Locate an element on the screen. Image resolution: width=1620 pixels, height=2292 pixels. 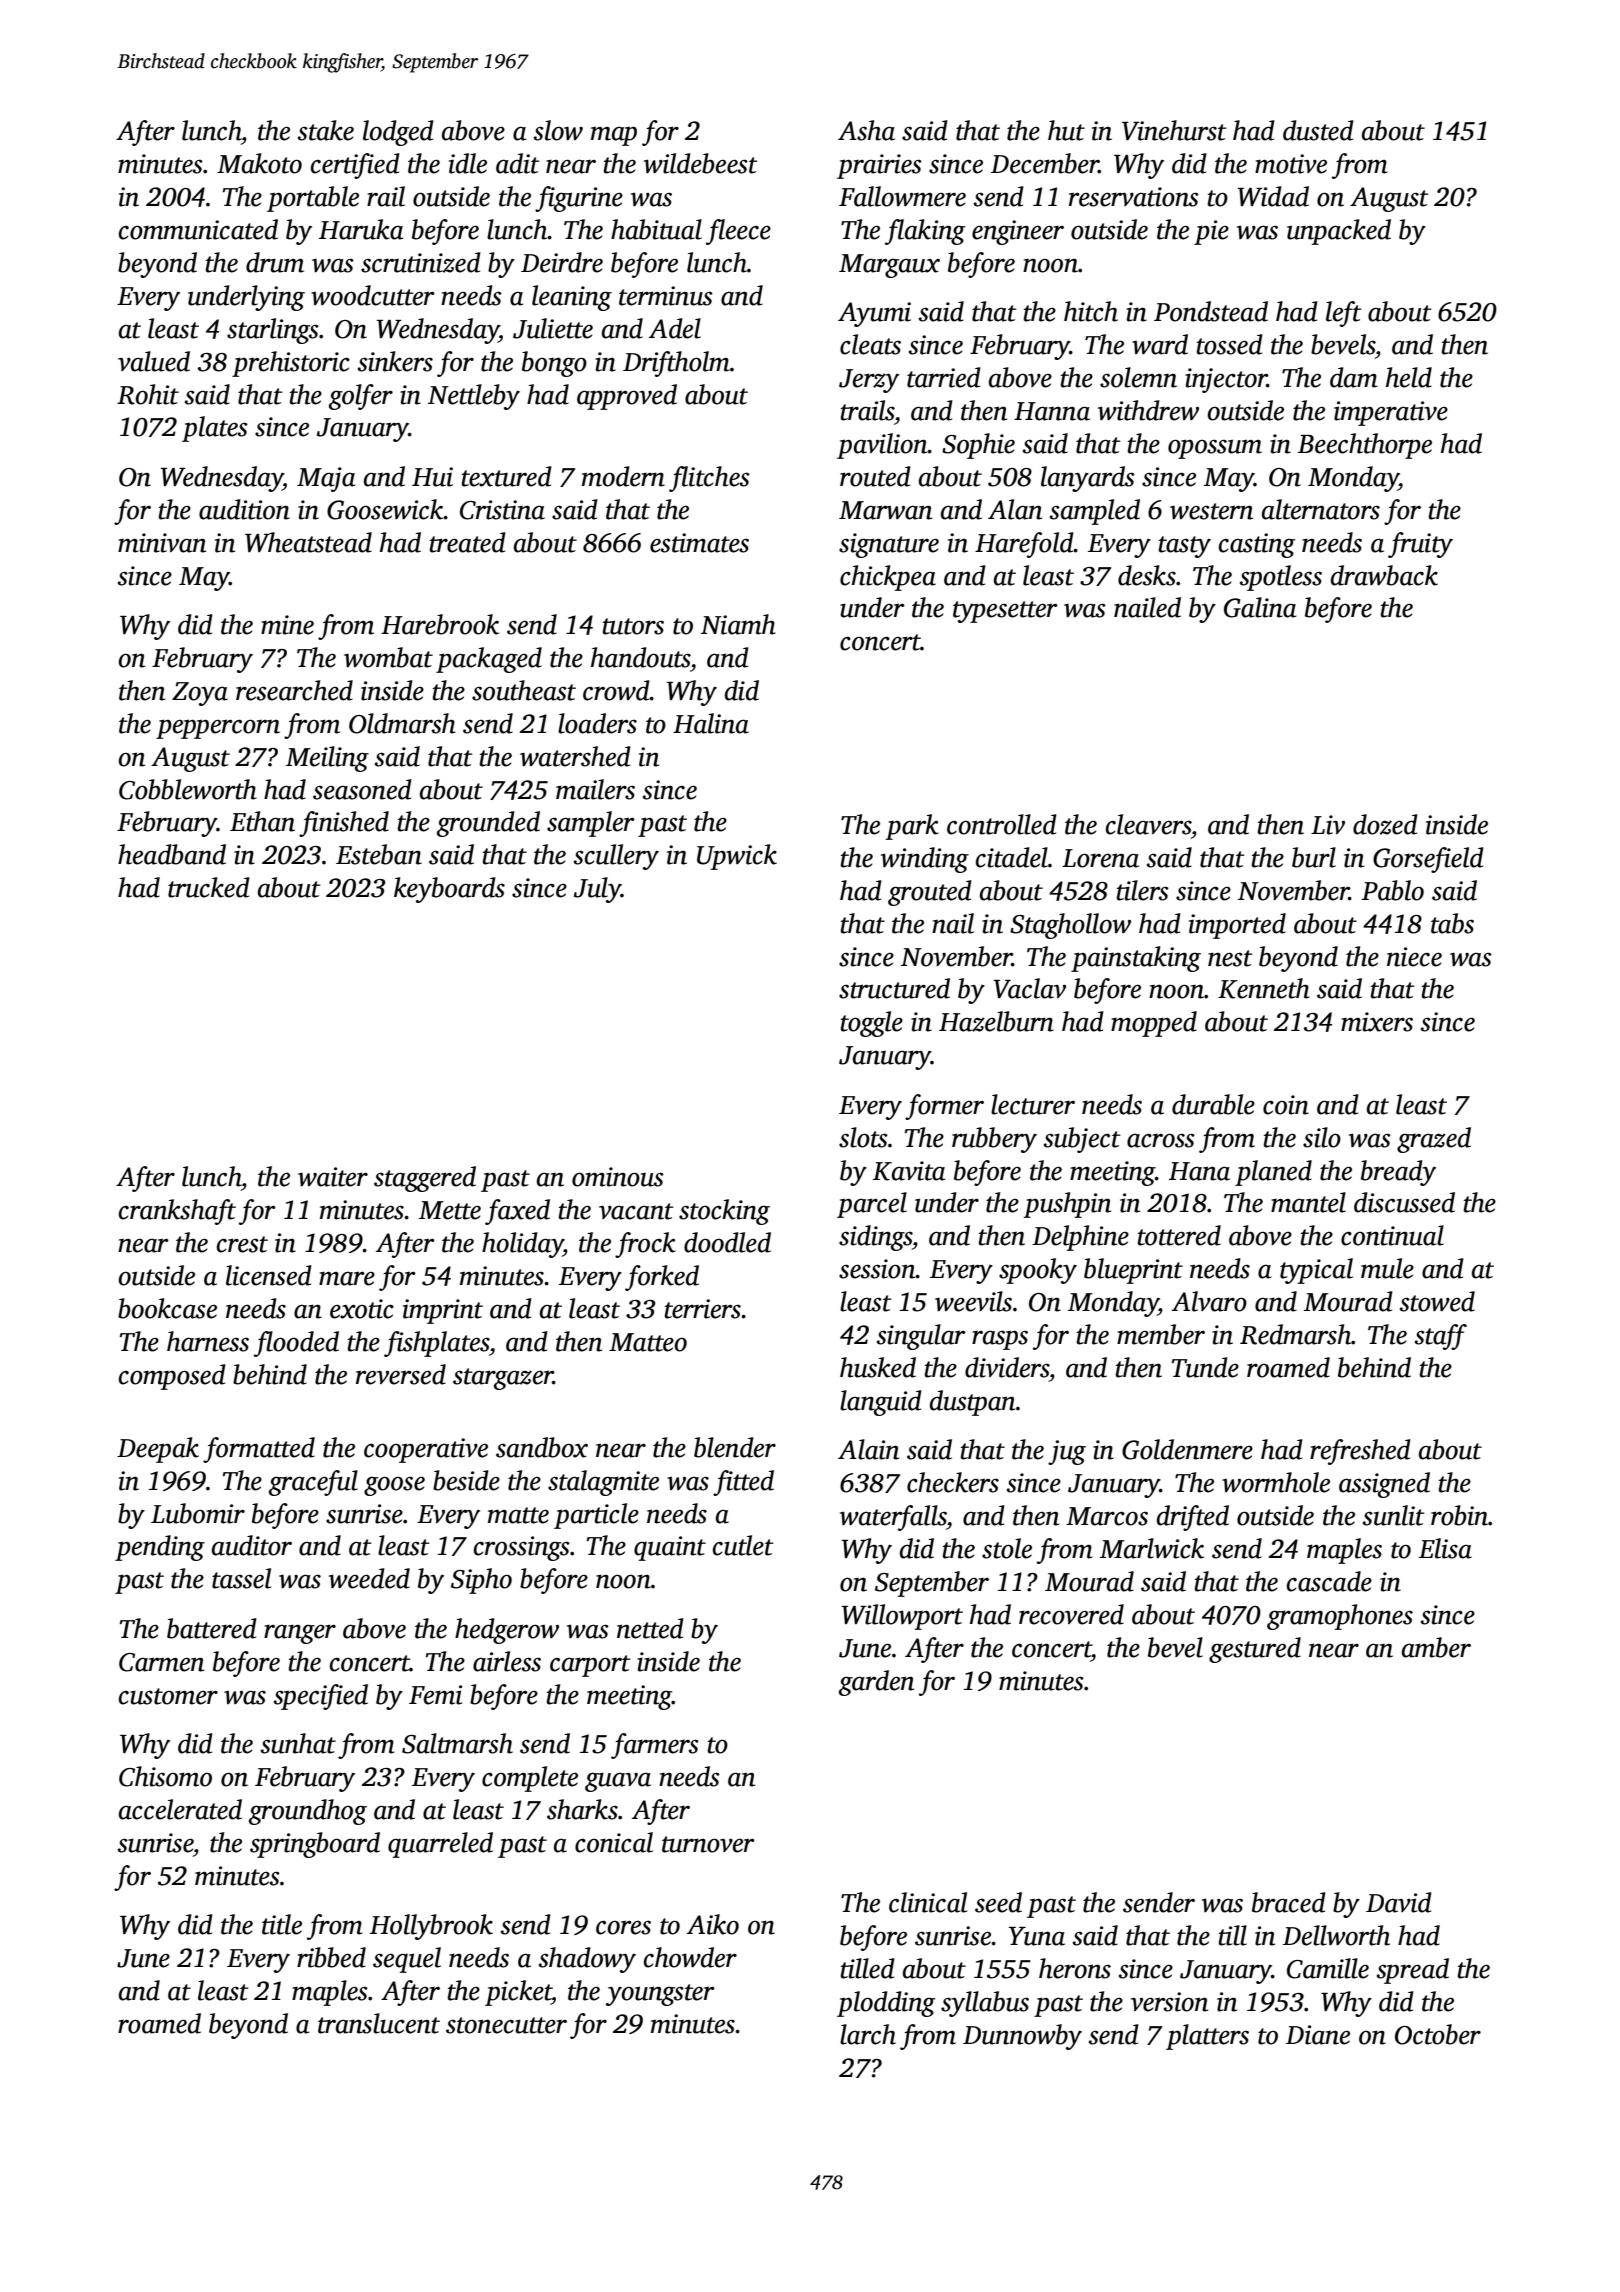
amber is located at coordinates (1436, 1647).
